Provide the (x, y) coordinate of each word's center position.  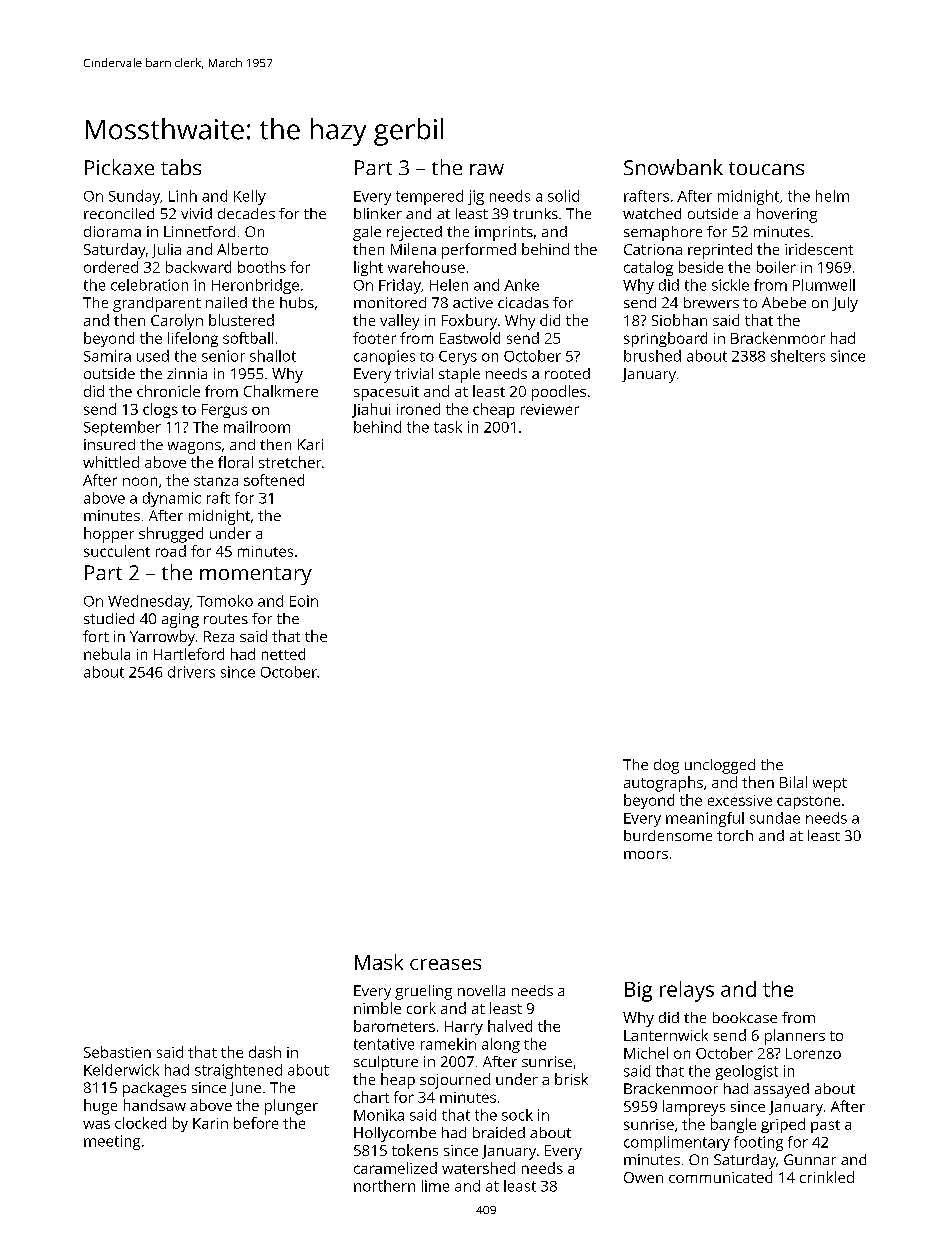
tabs (181, 167)
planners (795, 1037)
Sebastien (117, 1052)
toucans (766, 168)
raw (487, 169)
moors (646, 855)
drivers (191, 672)
